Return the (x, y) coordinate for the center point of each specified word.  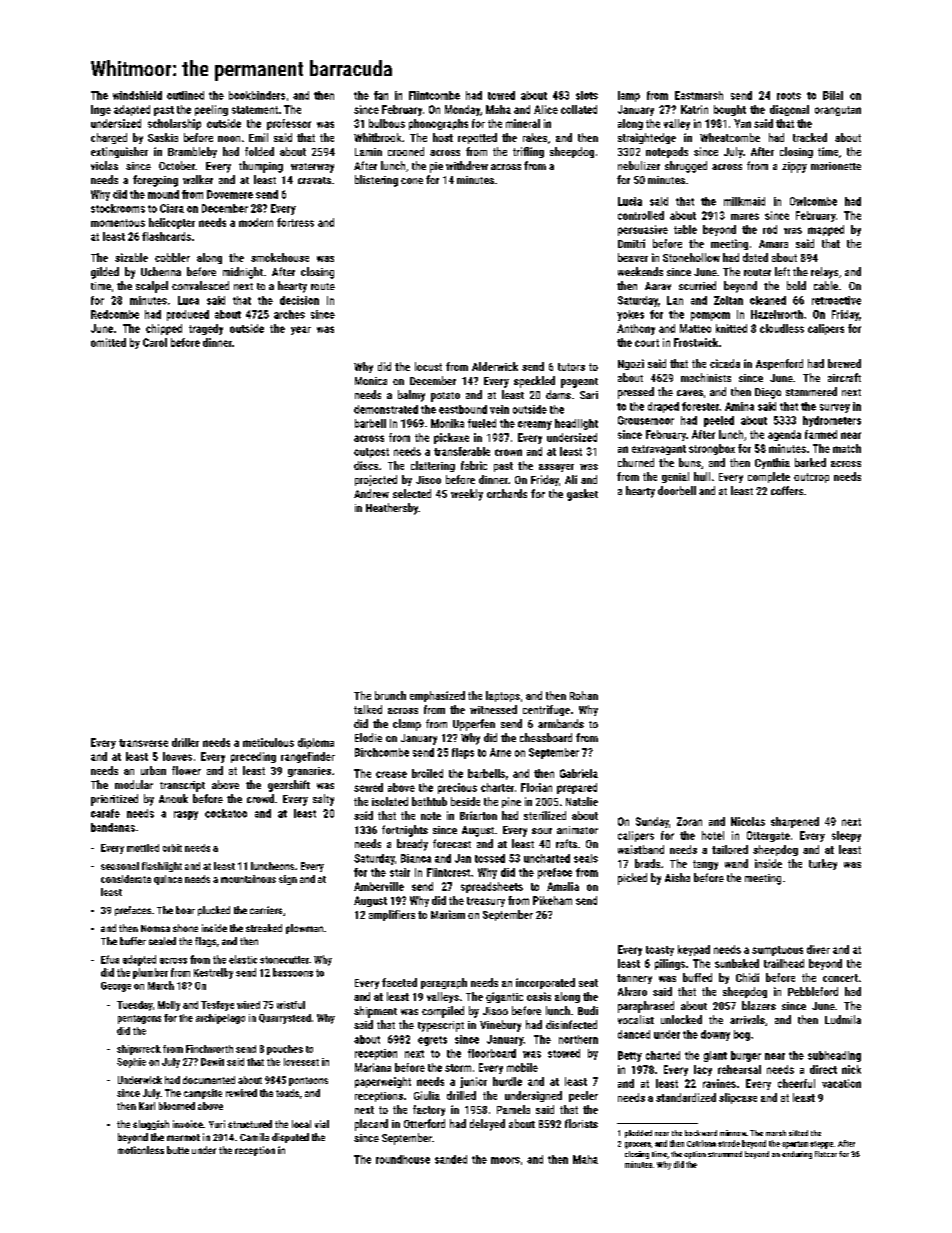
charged (109, 138)
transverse (143, 743)
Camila (254, 1137)
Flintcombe (434, 95)
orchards (507, 493)
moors (505, 1160)
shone (185, 928)
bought (730, 110)
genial (675, 477)
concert (840, 978)
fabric (474, 465)
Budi (588, 1010)
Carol (155, 342)
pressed (636, 393)
